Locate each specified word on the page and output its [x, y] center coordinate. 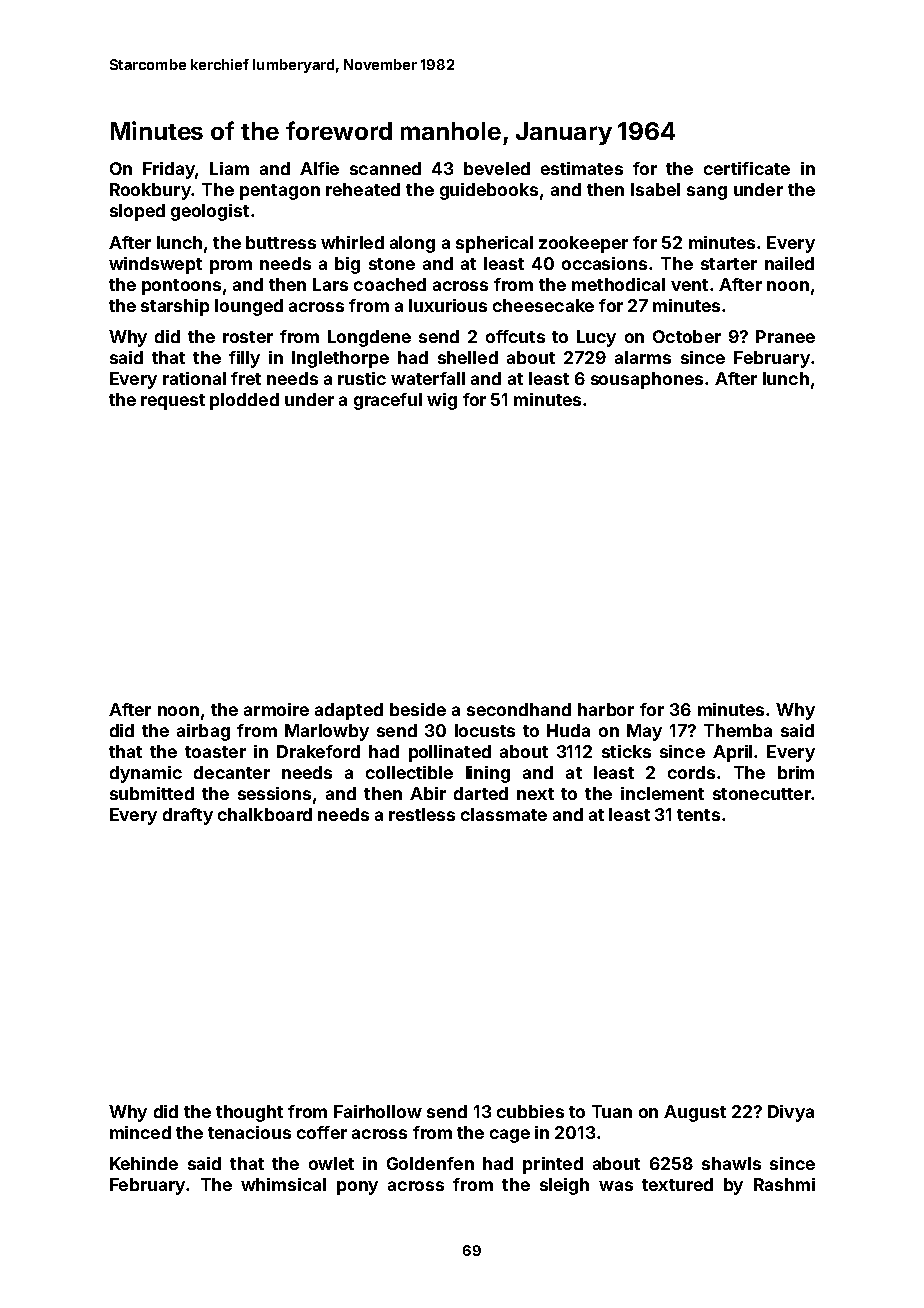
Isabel [655, 189]
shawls [731, 1163]
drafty [188, 816]
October [687, 336]
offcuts [515, 336]
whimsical [283, 1184]
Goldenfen [430, 1163]
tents [698, 815]
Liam [229, 168]
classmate [504, 814]
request [173, 402]
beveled [497, 168]
